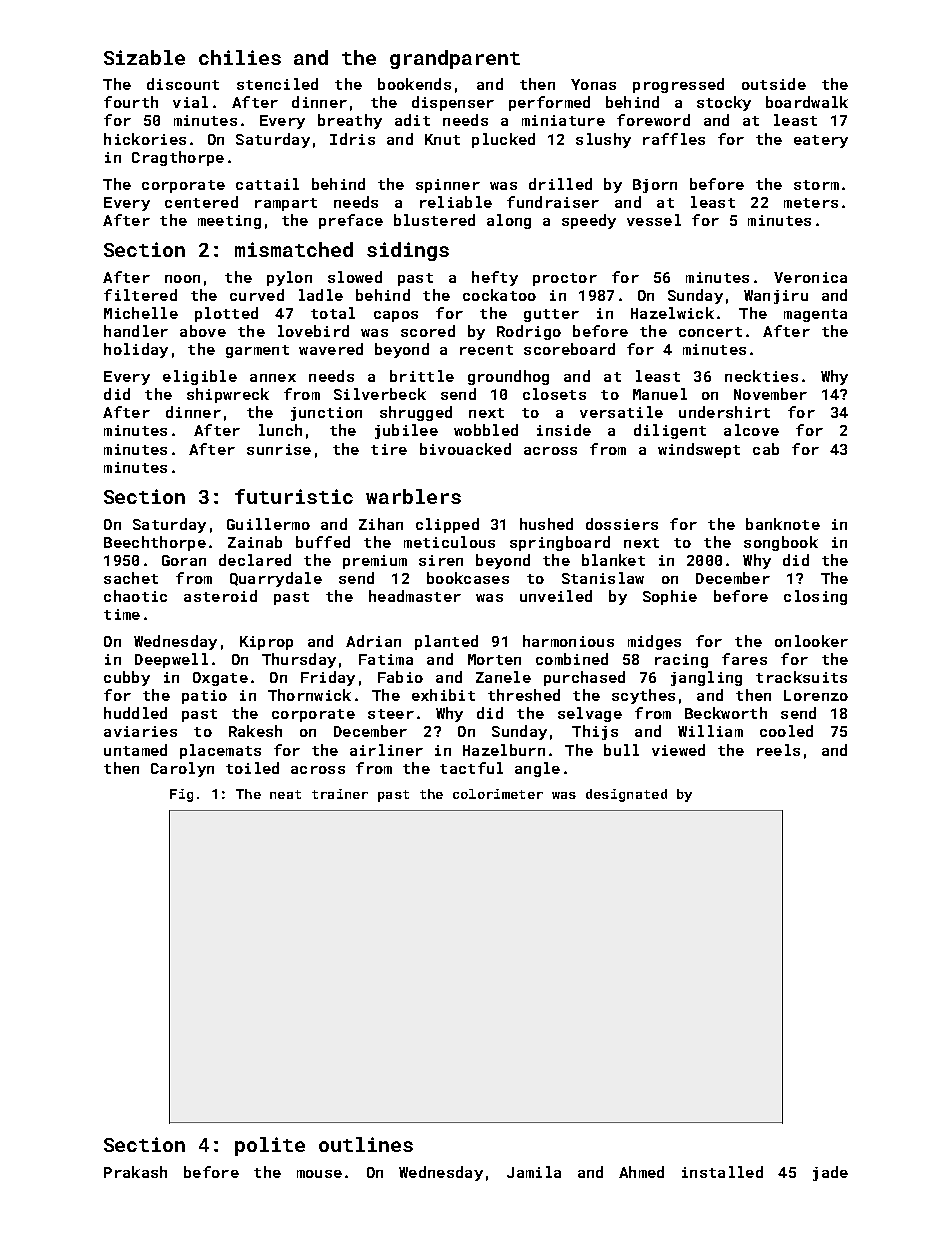  Describe the element at coordinates (279, 449) in the page. I see `sunrise` at that location.
